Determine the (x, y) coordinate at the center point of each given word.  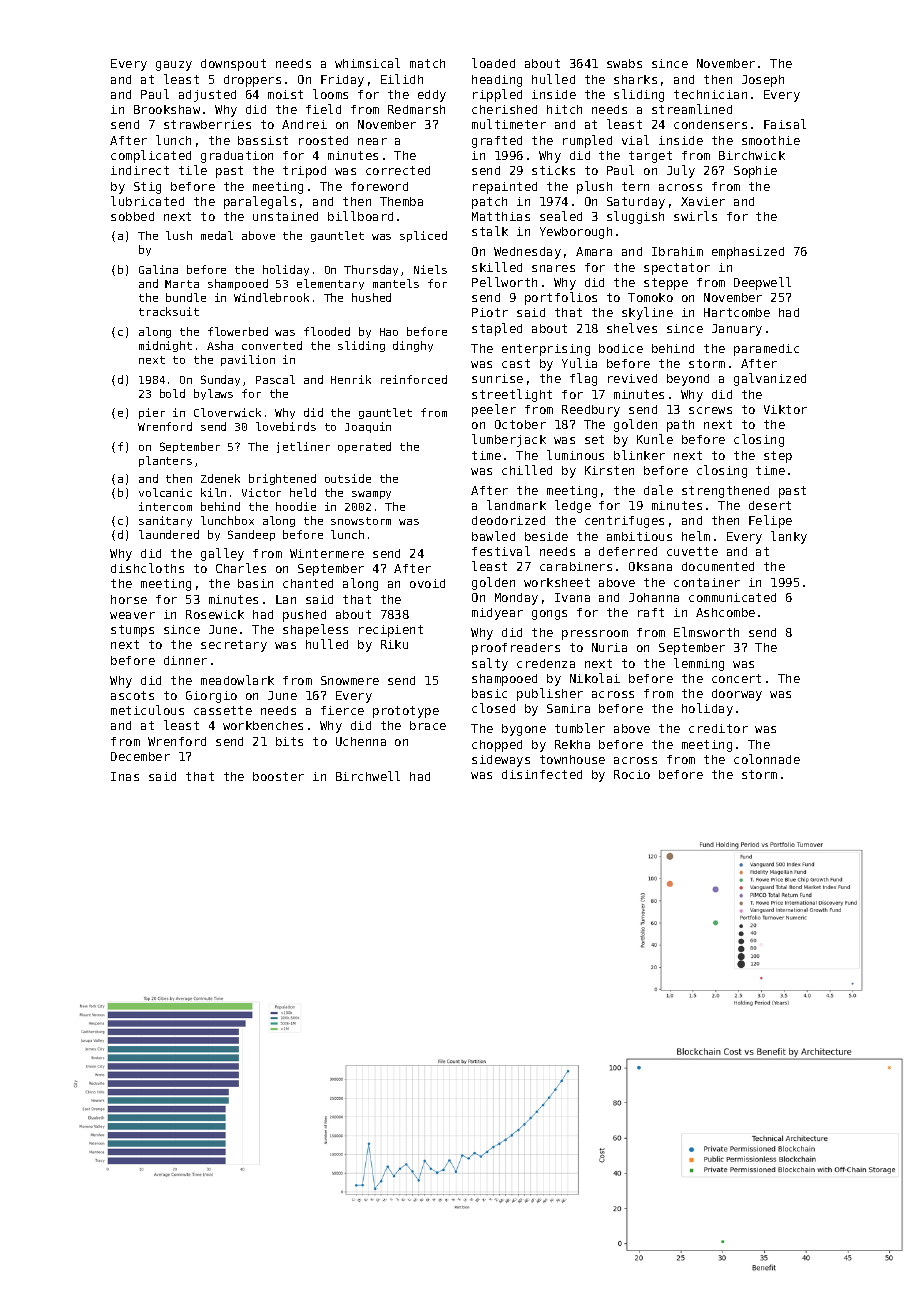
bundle (186, 297)
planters (165, 461)
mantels (396, 283)
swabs (624, 63)
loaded (493, 63)
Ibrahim (677, 251)
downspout (233, 65)
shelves (632, 328)
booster (278, 776)
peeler (494, 410)
